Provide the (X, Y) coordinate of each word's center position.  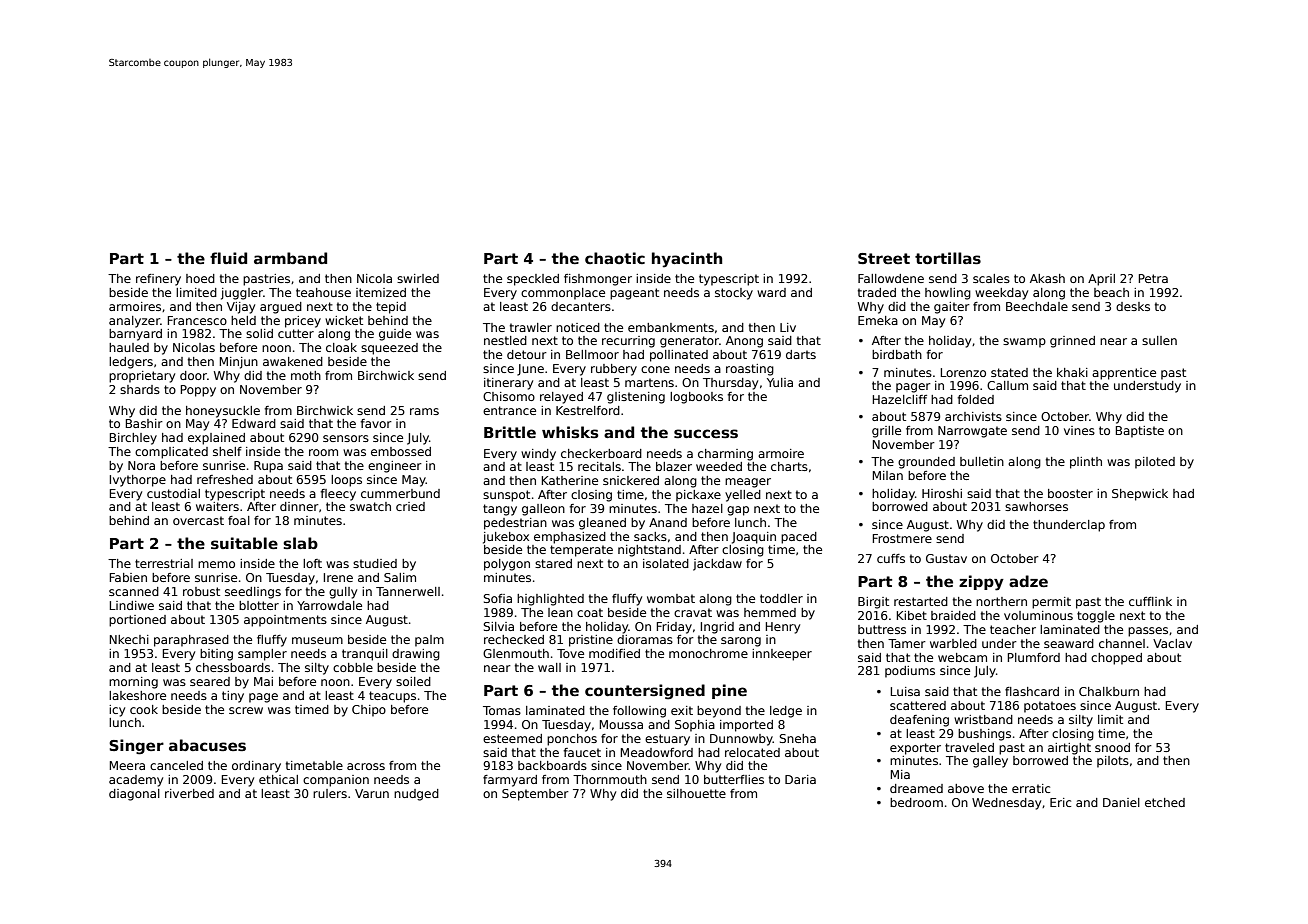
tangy (500, 510)
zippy (981, 583)
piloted (1155, 463)
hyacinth (687, 260)
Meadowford (657, 752)
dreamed (916, 788)
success (706, 433)
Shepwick (1140, 495)
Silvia (498, 626)
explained (216, 439)
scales (991, 278)
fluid (228, 258)
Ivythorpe (138, 481)
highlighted (550, 600)
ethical (278, 779)
